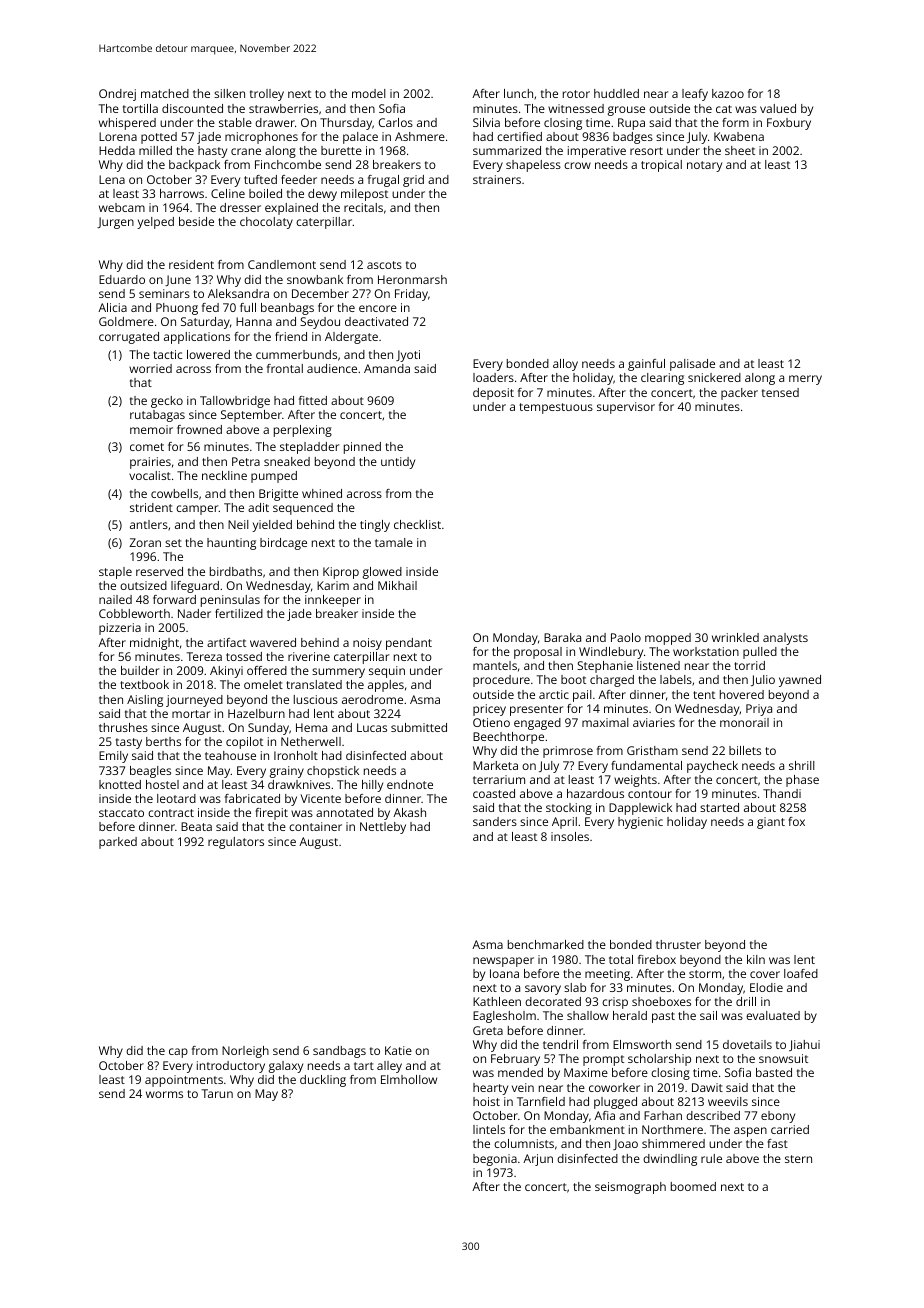 This page has width=924, height=1308. I want to click on hygienic, so click(640, 823).
